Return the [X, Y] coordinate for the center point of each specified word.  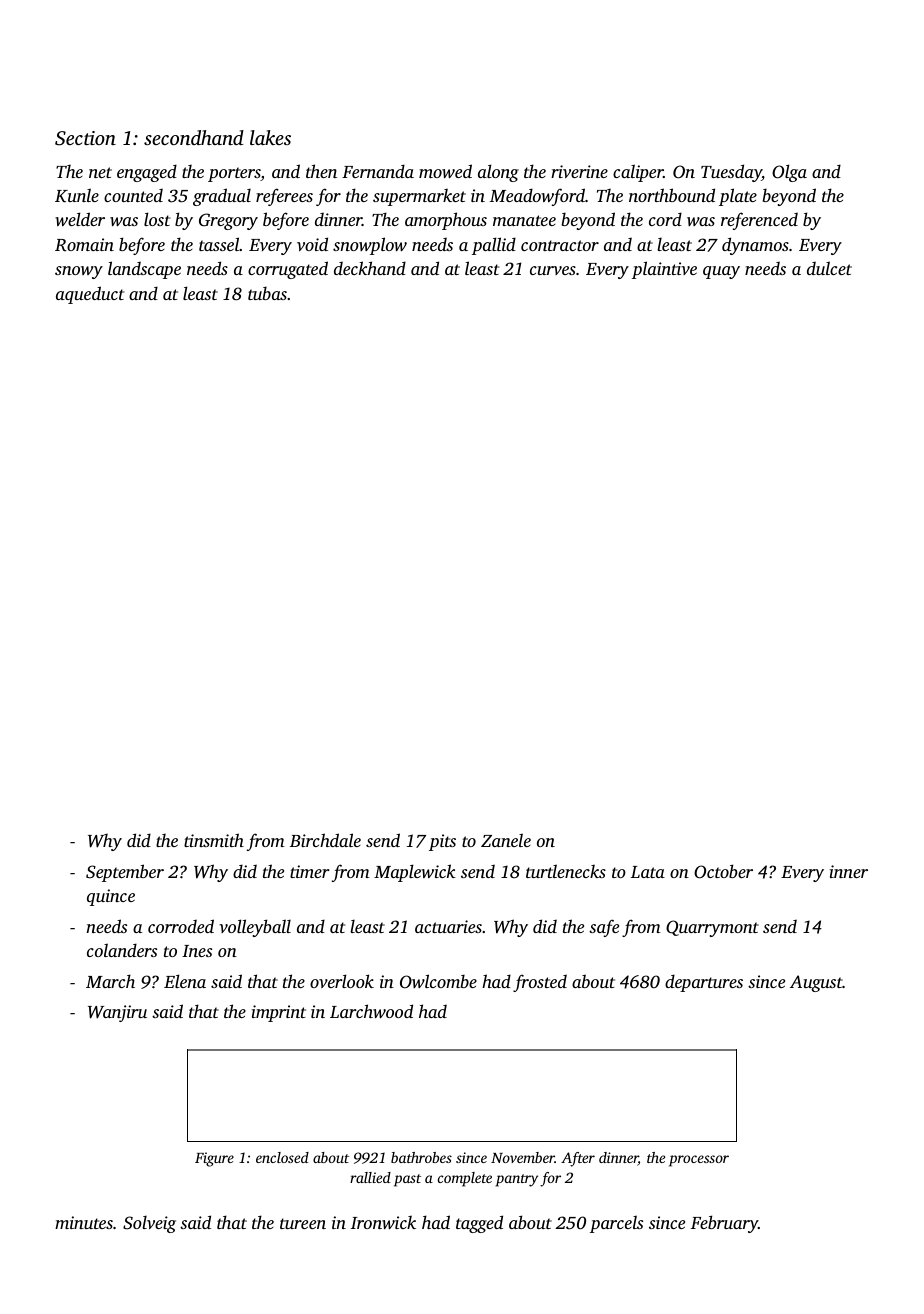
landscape [144, 270]
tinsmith [214, 840]
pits [442, 842]
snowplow [370, 246]
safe [604, 928]
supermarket [419, 197]
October [723, 871]
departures [704, 983]
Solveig [149, 1224]
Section [85, 138]
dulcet [829, 268]
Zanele [506, 840]
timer [310, 871]
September [125, 873]
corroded [181, 926]
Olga [789, 173]
